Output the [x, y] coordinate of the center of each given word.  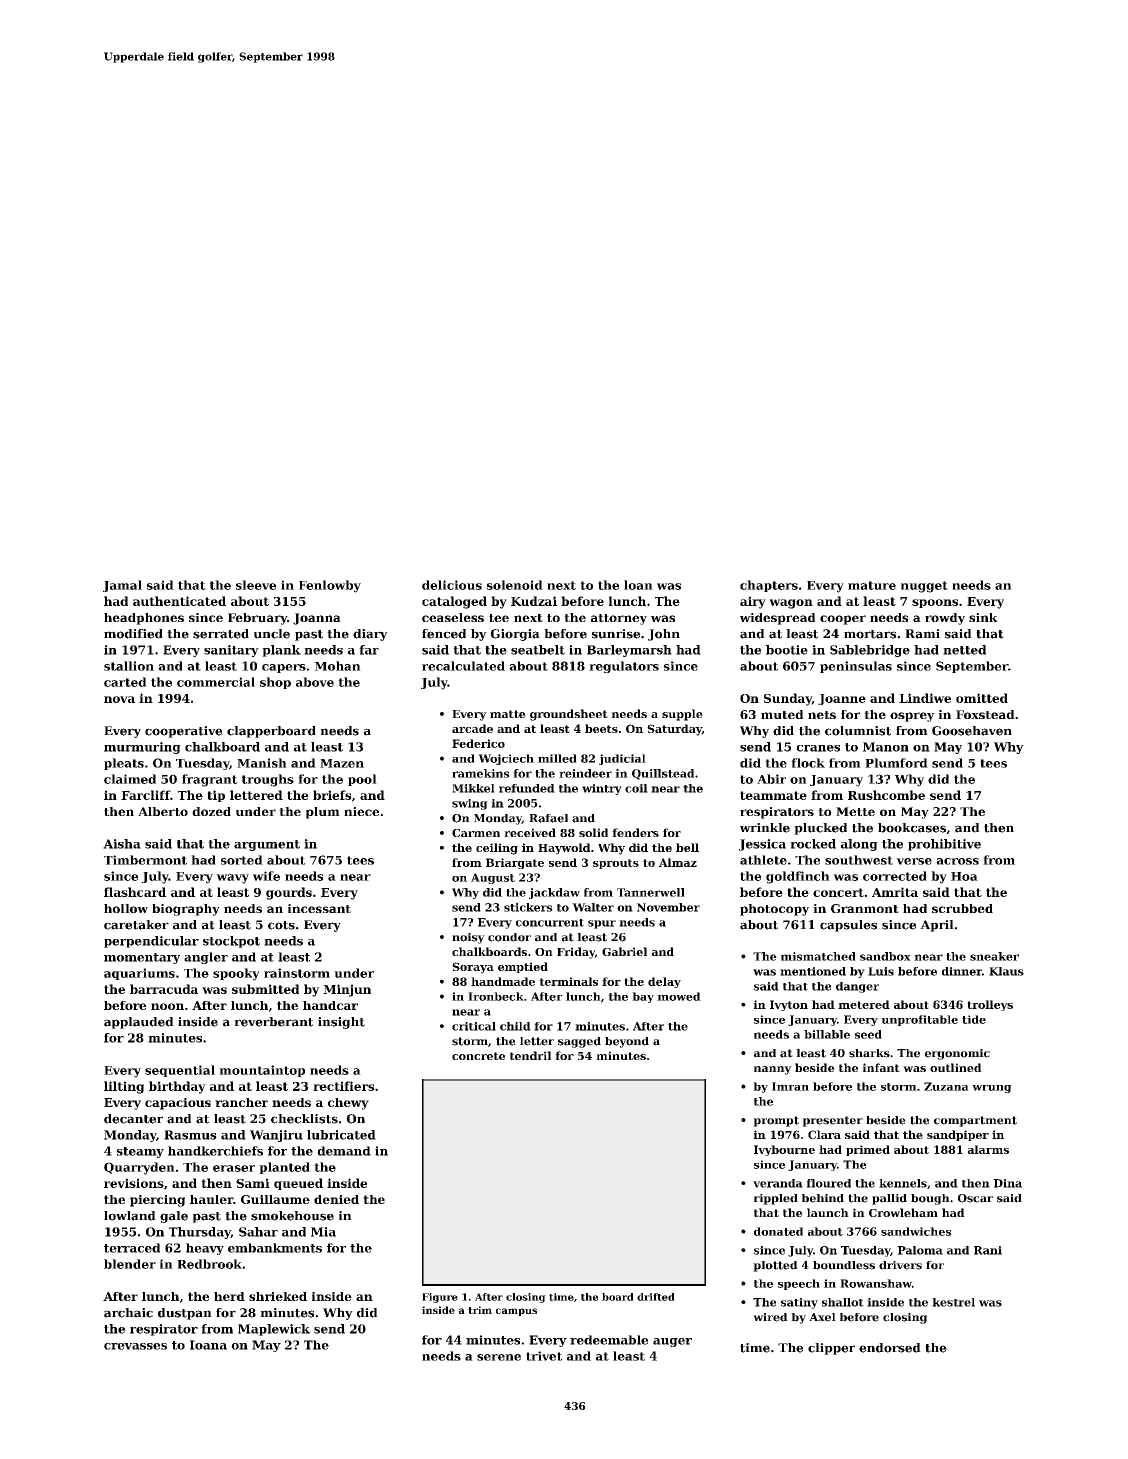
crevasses [135, 1346]
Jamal [122, 586]
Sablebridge [870, 651]
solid [594, 832]
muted [782, 714]
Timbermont [145, 860]
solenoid [515, 585]
